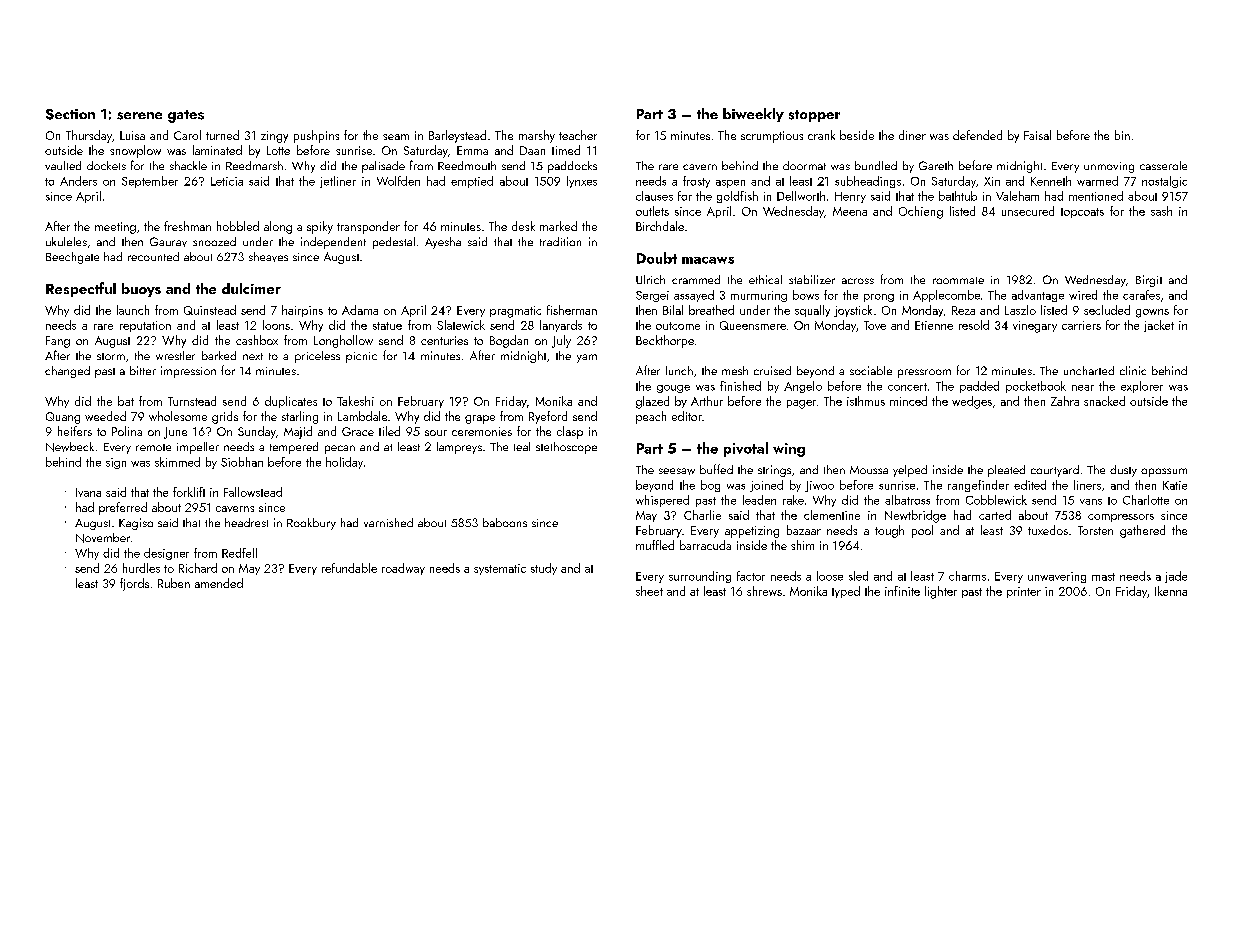 Image resolution: width=1233 pixels, height=952 pixels. I want to click on stopper, so click(814, 116).
